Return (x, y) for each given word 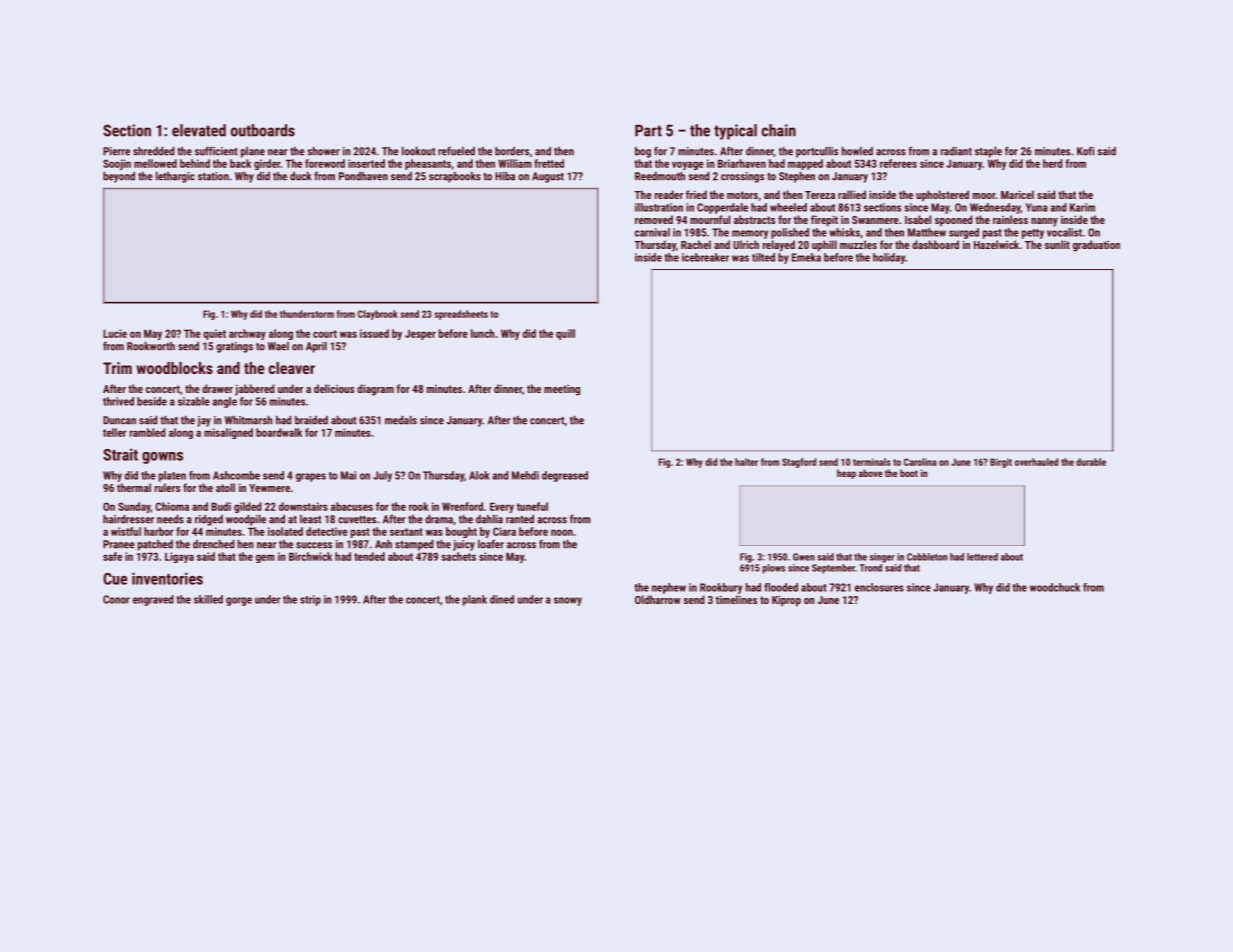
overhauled (1036, 462)
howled (857, 151)
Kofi (1085, 151)
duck (301, 176)
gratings (234, 347)
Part (648, 131)
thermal (134, 487)
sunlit (1057, 244)
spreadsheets (461, 315)
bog (643, 152)
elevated (199, 130)
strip (310, 600)
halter (746, 462)
